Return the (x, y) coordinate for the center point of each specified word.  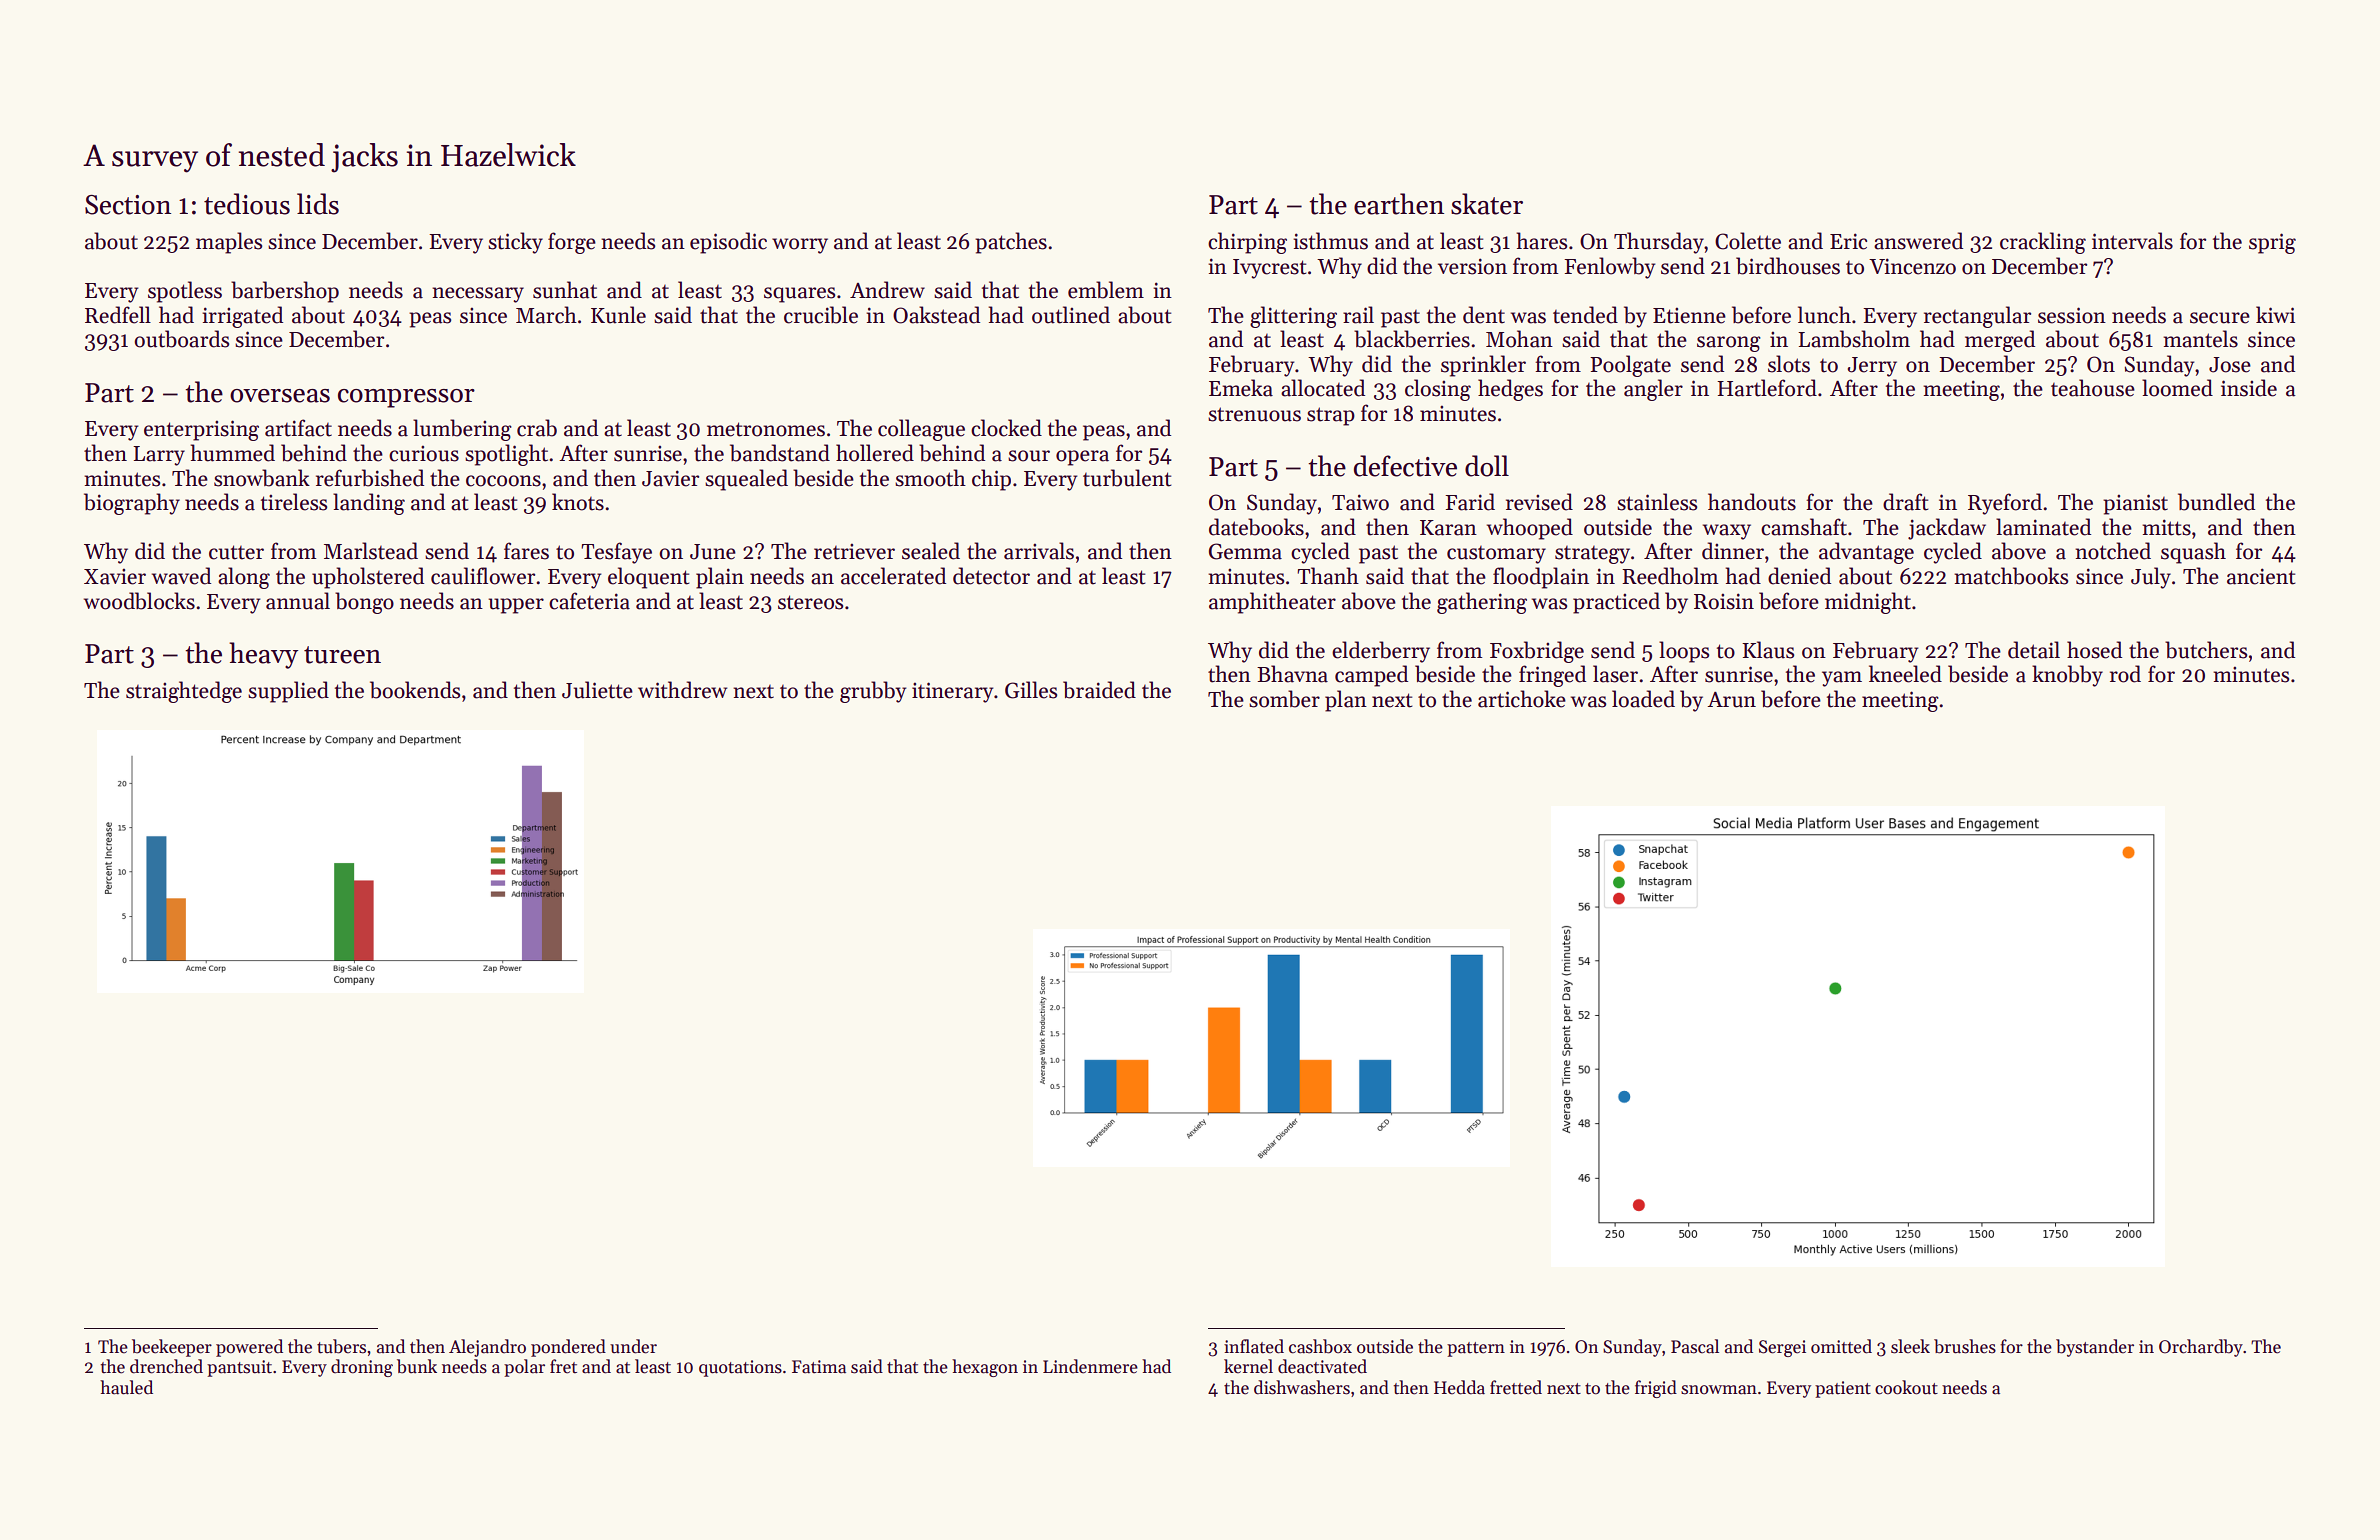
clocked (1006, 428)
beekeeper (172, 1348)
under (633, 1346)
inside (2249, 388)
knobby (2067, 676)
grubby (873, 692)
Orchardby (2201, 1348)
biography (132, 504)
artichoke (1522, 699)
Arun (1731, 700)
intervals (2132, 241)
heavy (263, 655)
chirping (1247, 243)
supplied (288, 692)
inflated (1254, 1346)
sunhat (565, 290)
